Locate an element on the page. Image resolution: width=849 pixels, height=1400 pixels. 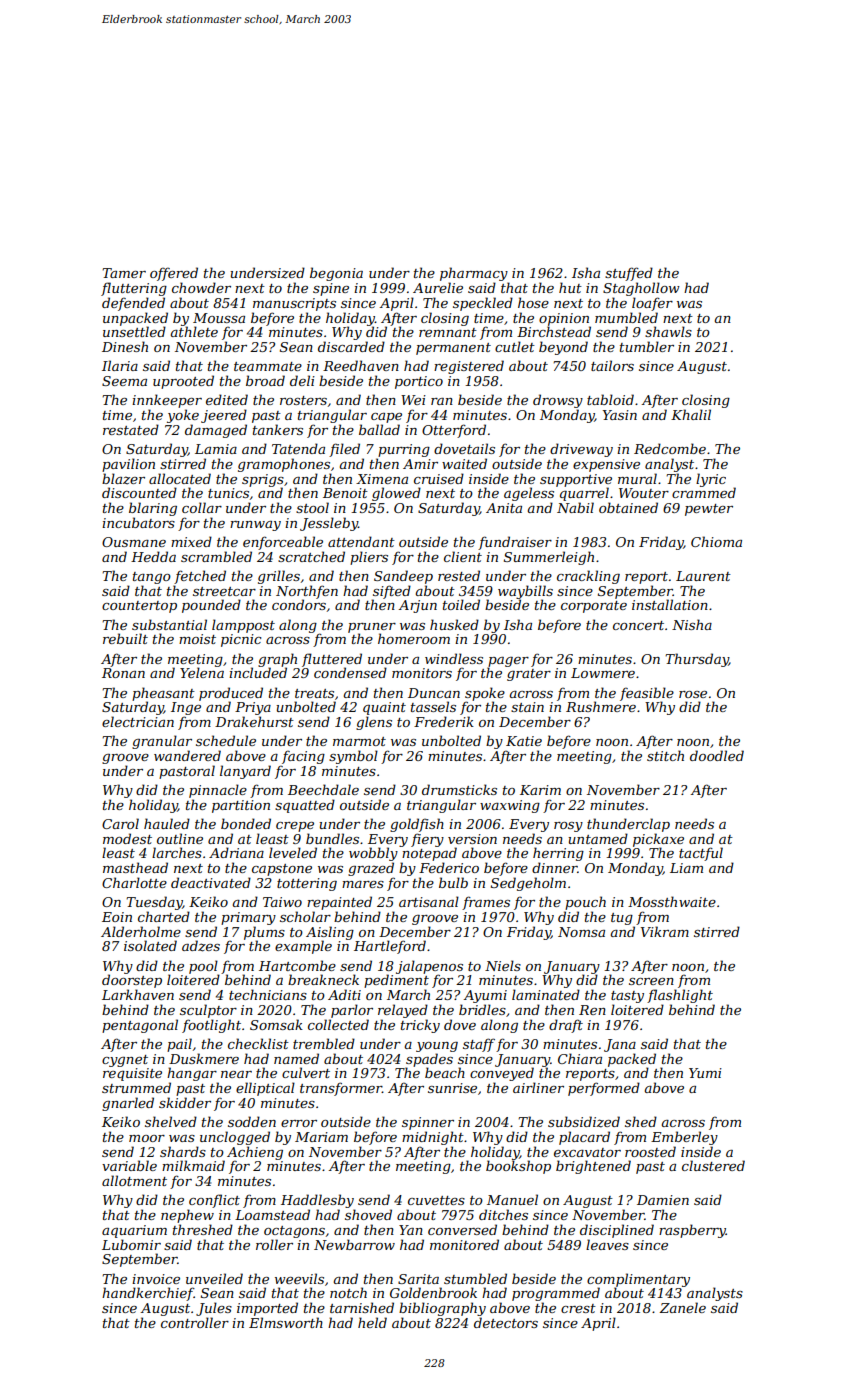
held is located at coordinates (372, 1322).
